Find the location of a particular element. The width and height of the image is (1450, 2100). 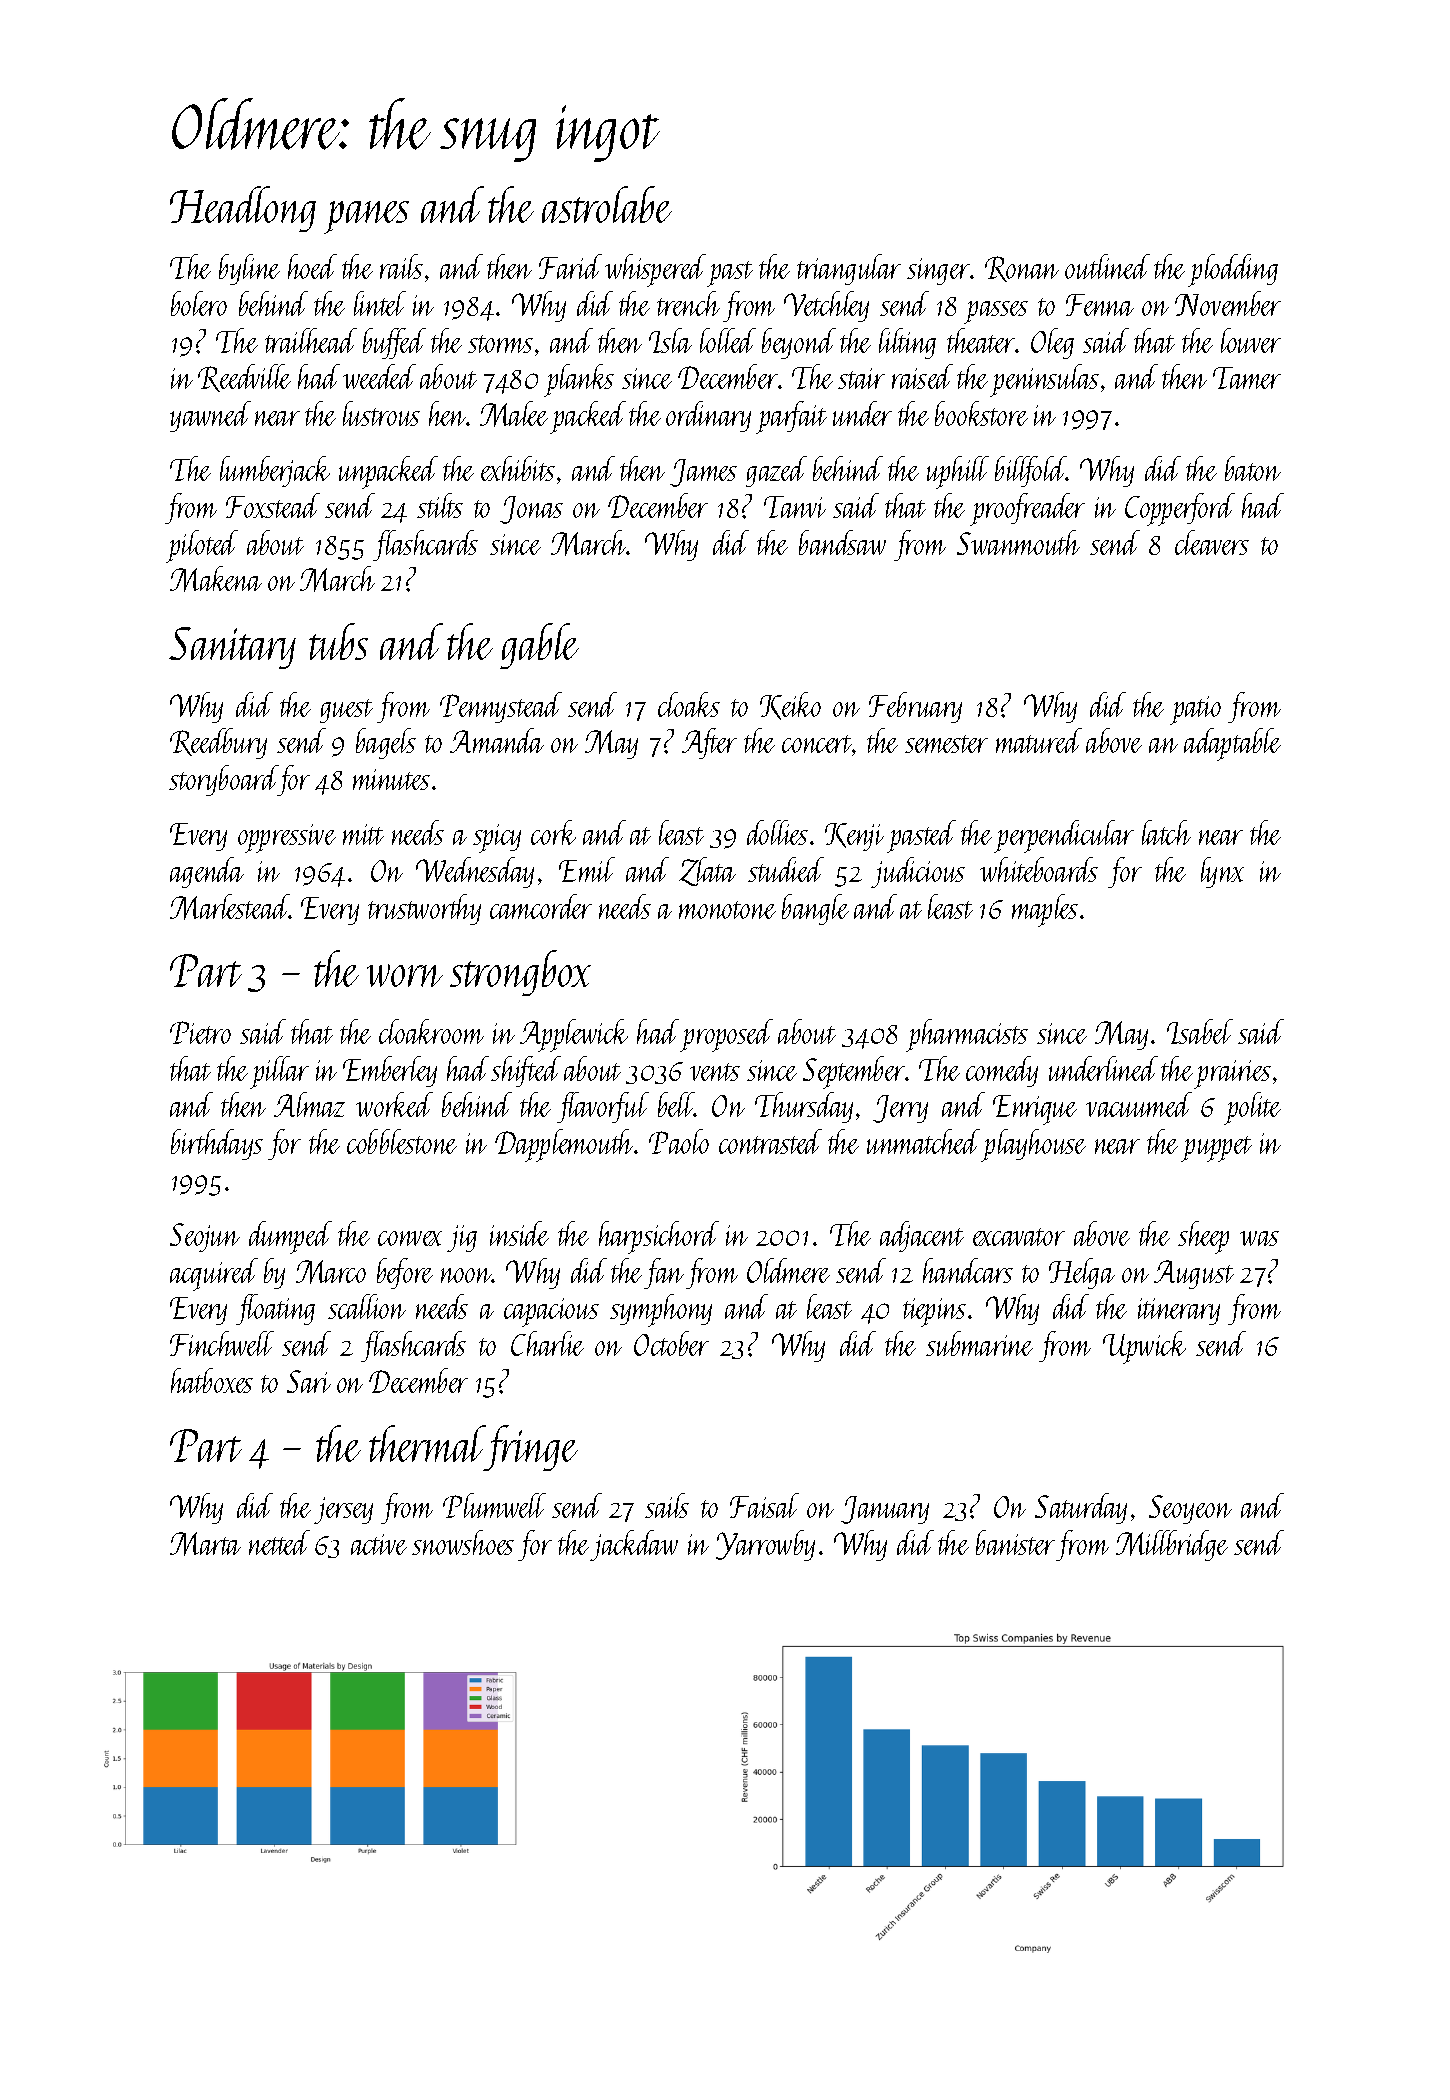

active is located at coordinates (379, 1544).
